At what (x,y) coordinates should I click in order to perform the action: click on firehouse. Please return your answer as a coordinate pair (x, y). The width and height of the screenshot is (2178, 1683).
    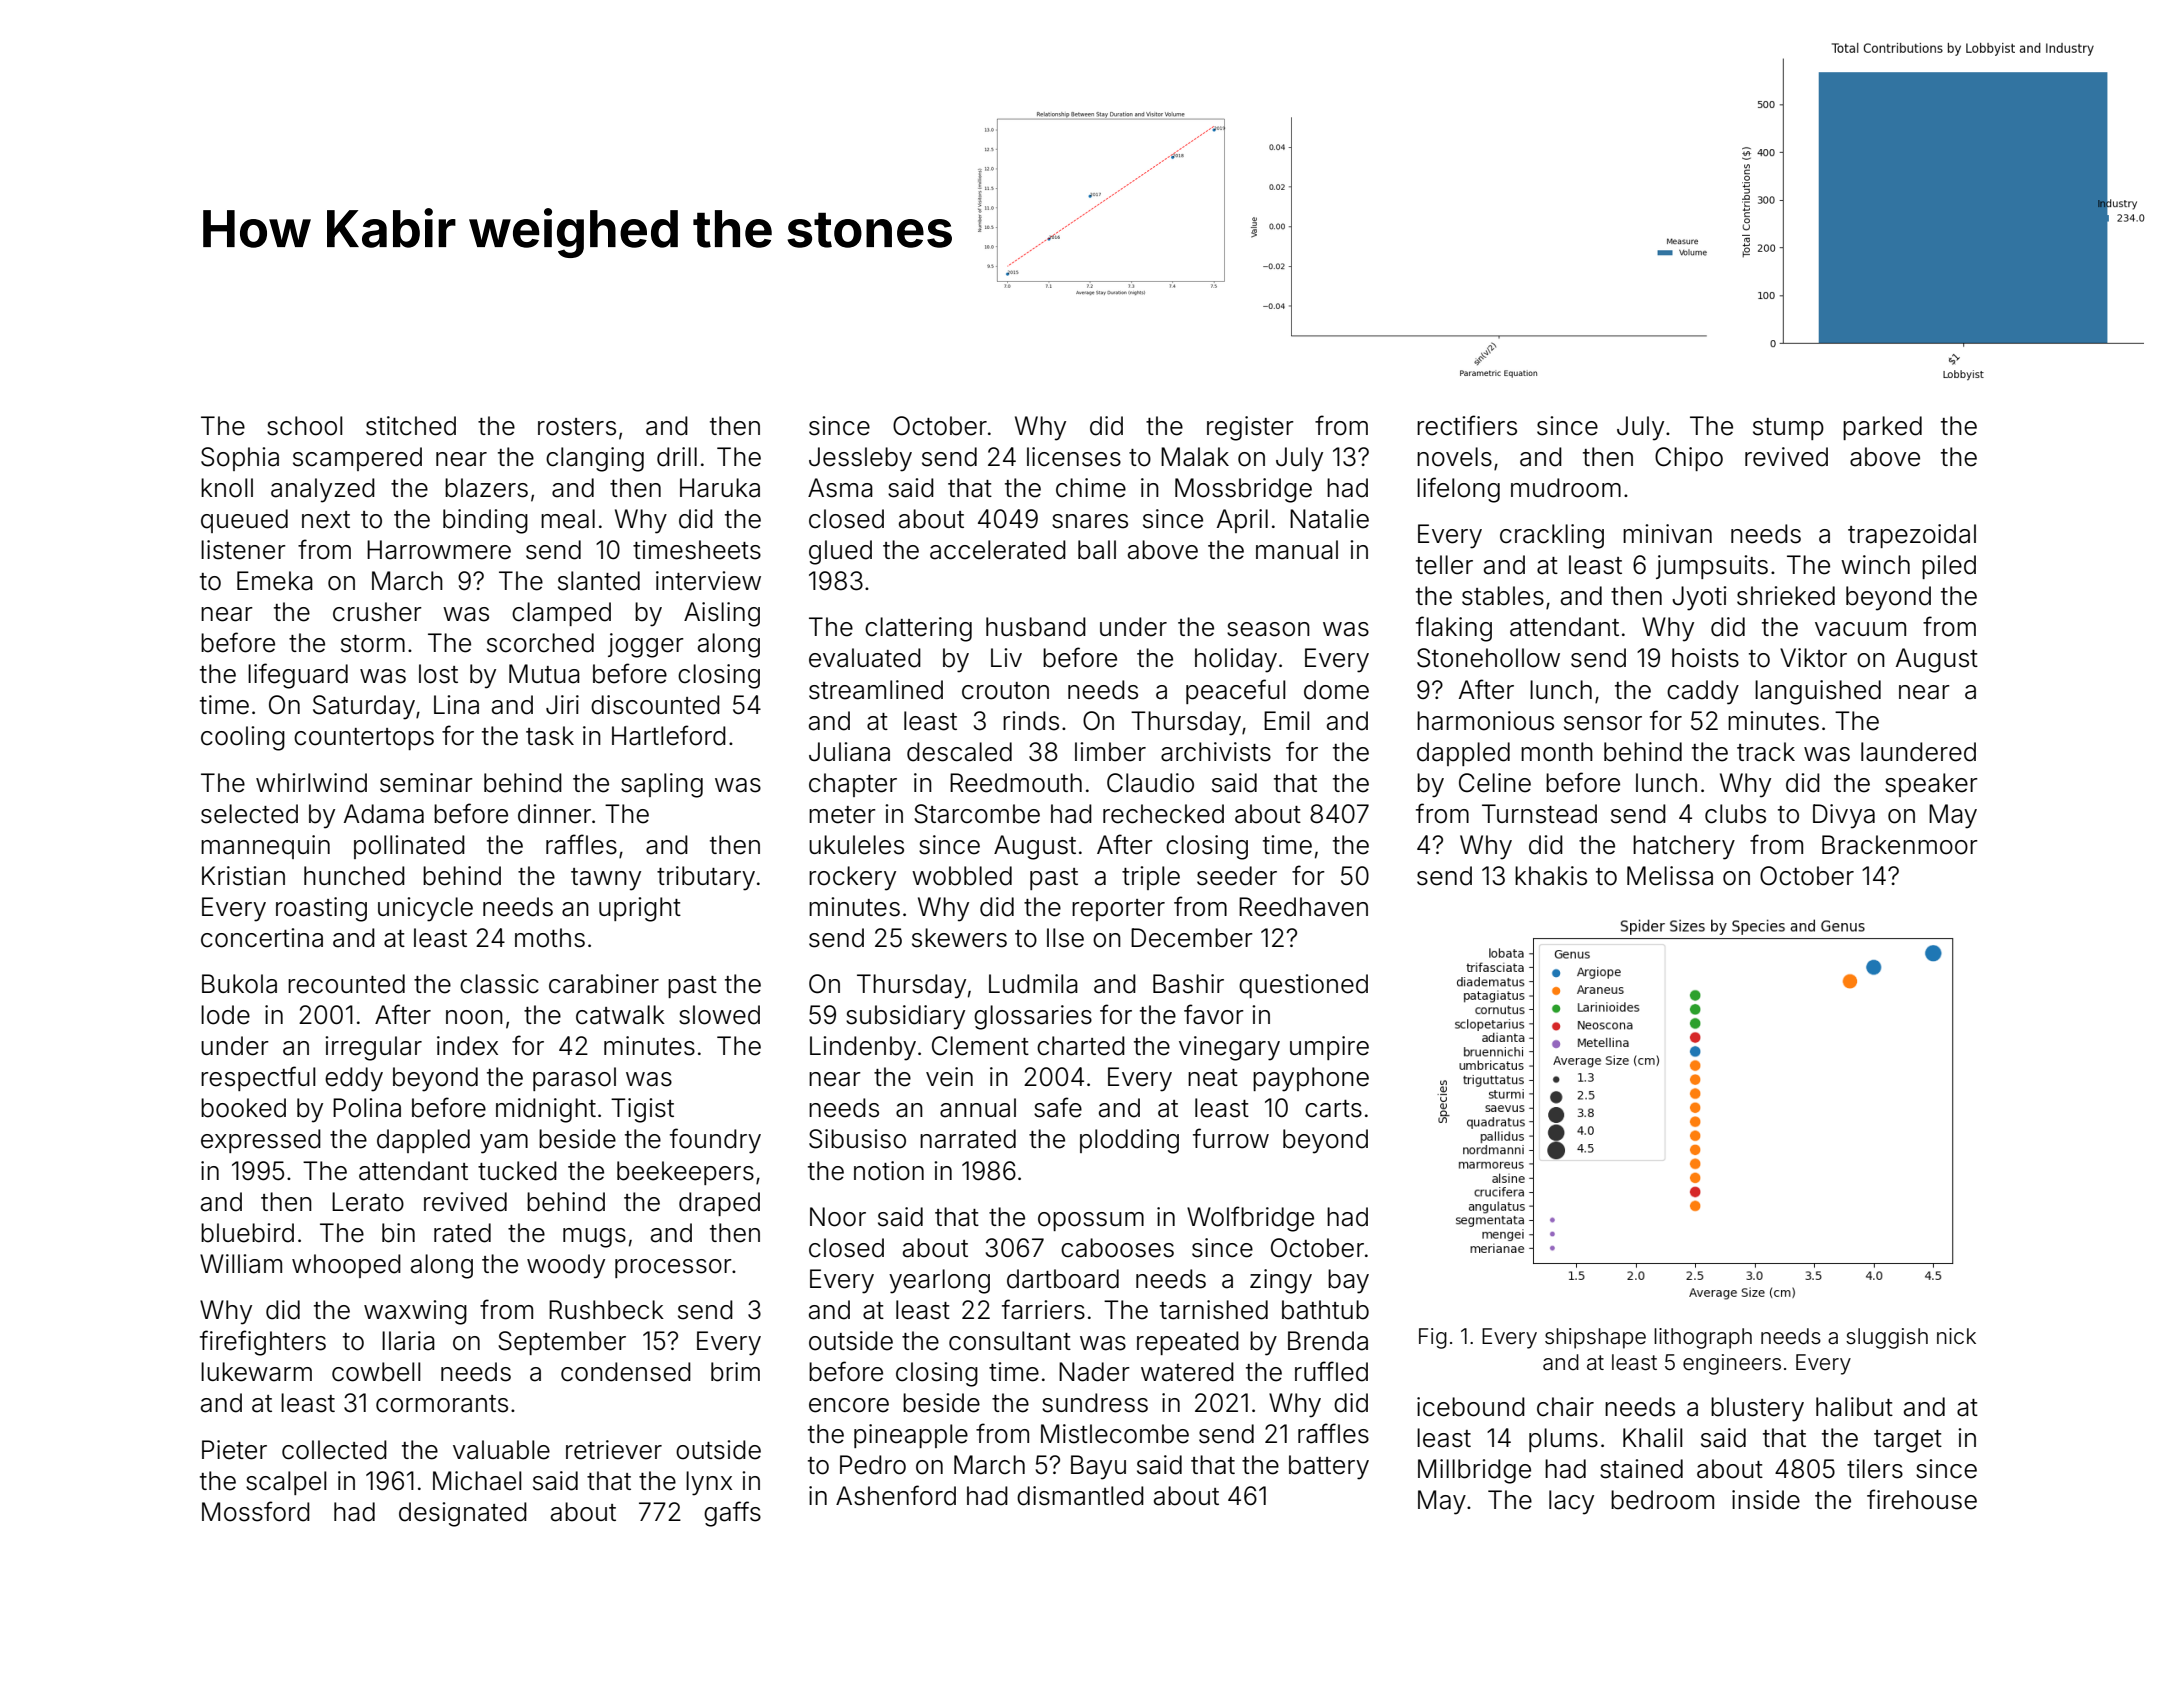
    Looking at the image, I should click on (1922, 1499).
